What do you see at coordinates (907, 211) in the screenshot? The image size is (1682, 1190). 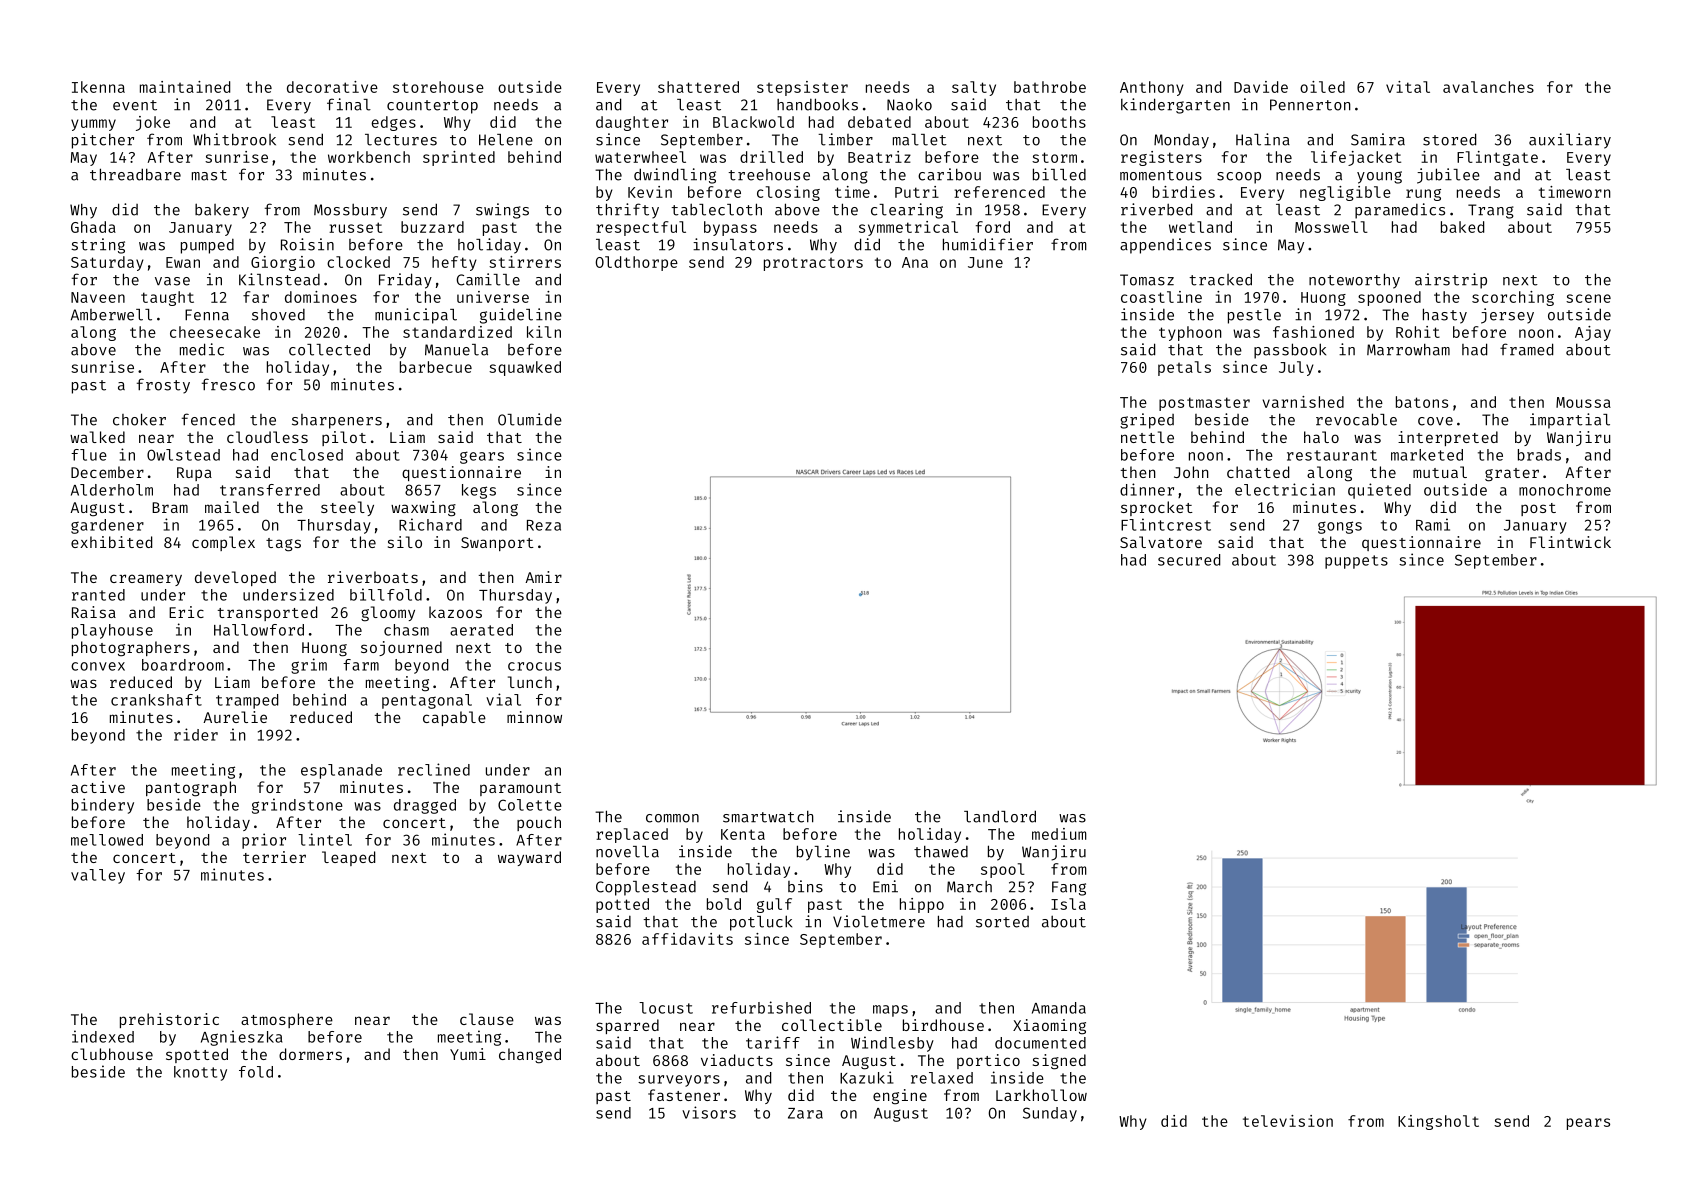 I see `clearing` at bounding box center [907, 211].
